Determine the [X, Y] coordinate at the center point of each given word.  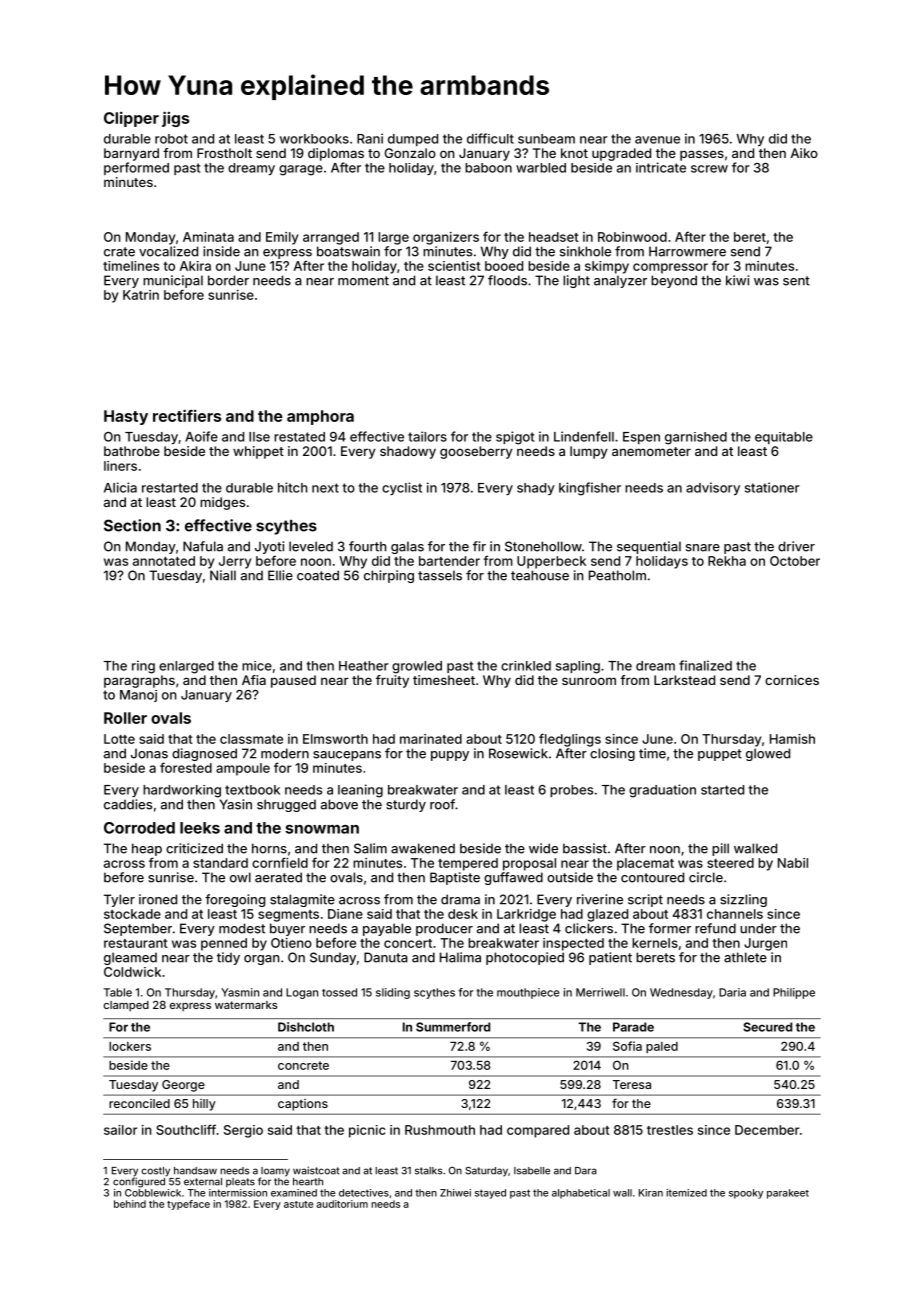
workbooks [314, 139]
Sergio [243, 1131]
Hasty [126, 417]
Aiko [804, 153]
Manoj [138, 696]
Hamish [792, 739]
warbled [541, 168]
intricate [661, 167]
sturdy [406, 805]
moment [363, 281]
